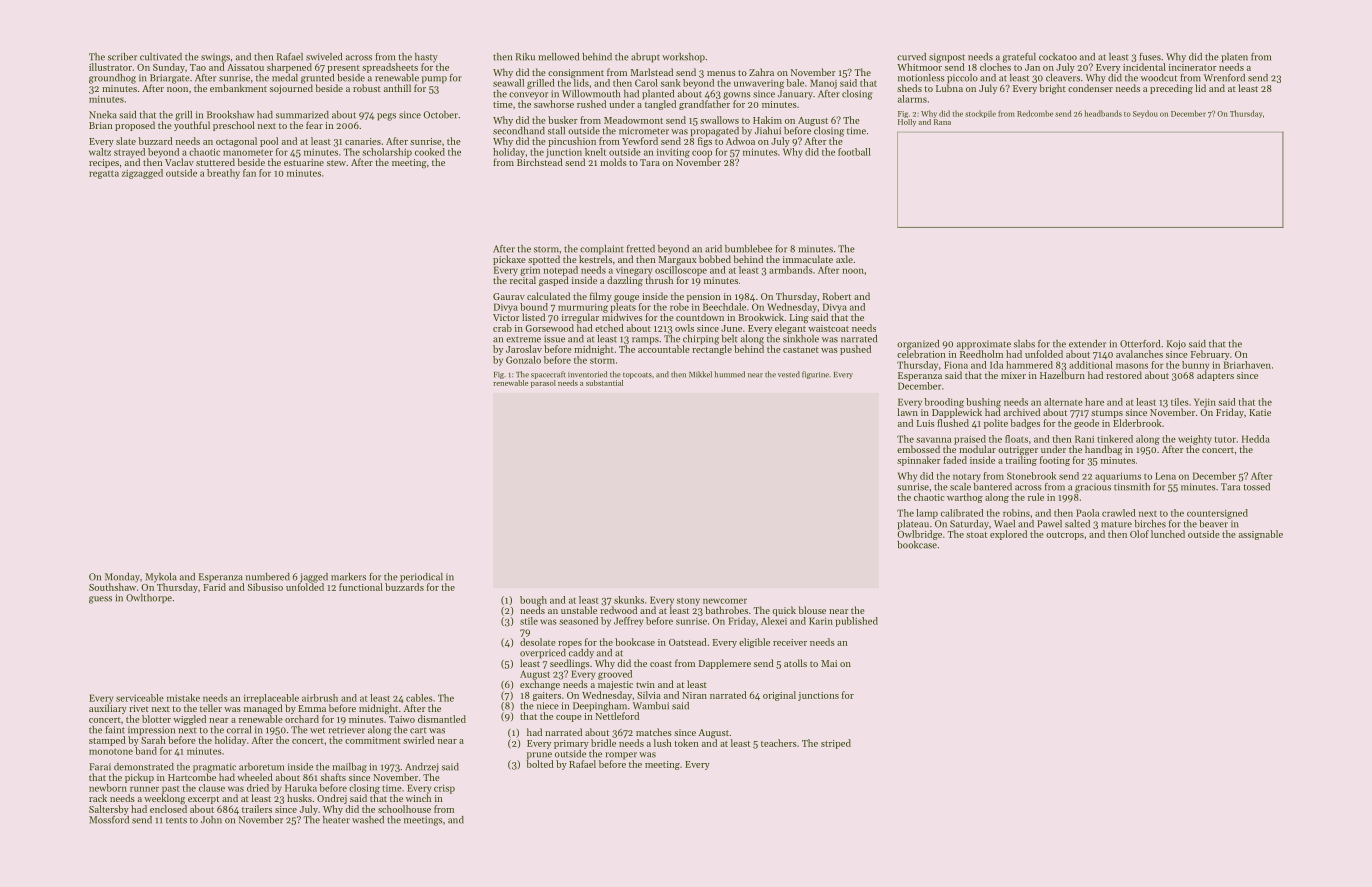  What do you see at coordinates (857, 622) in the page?
I see `published` at bounding box center [857, 622].
